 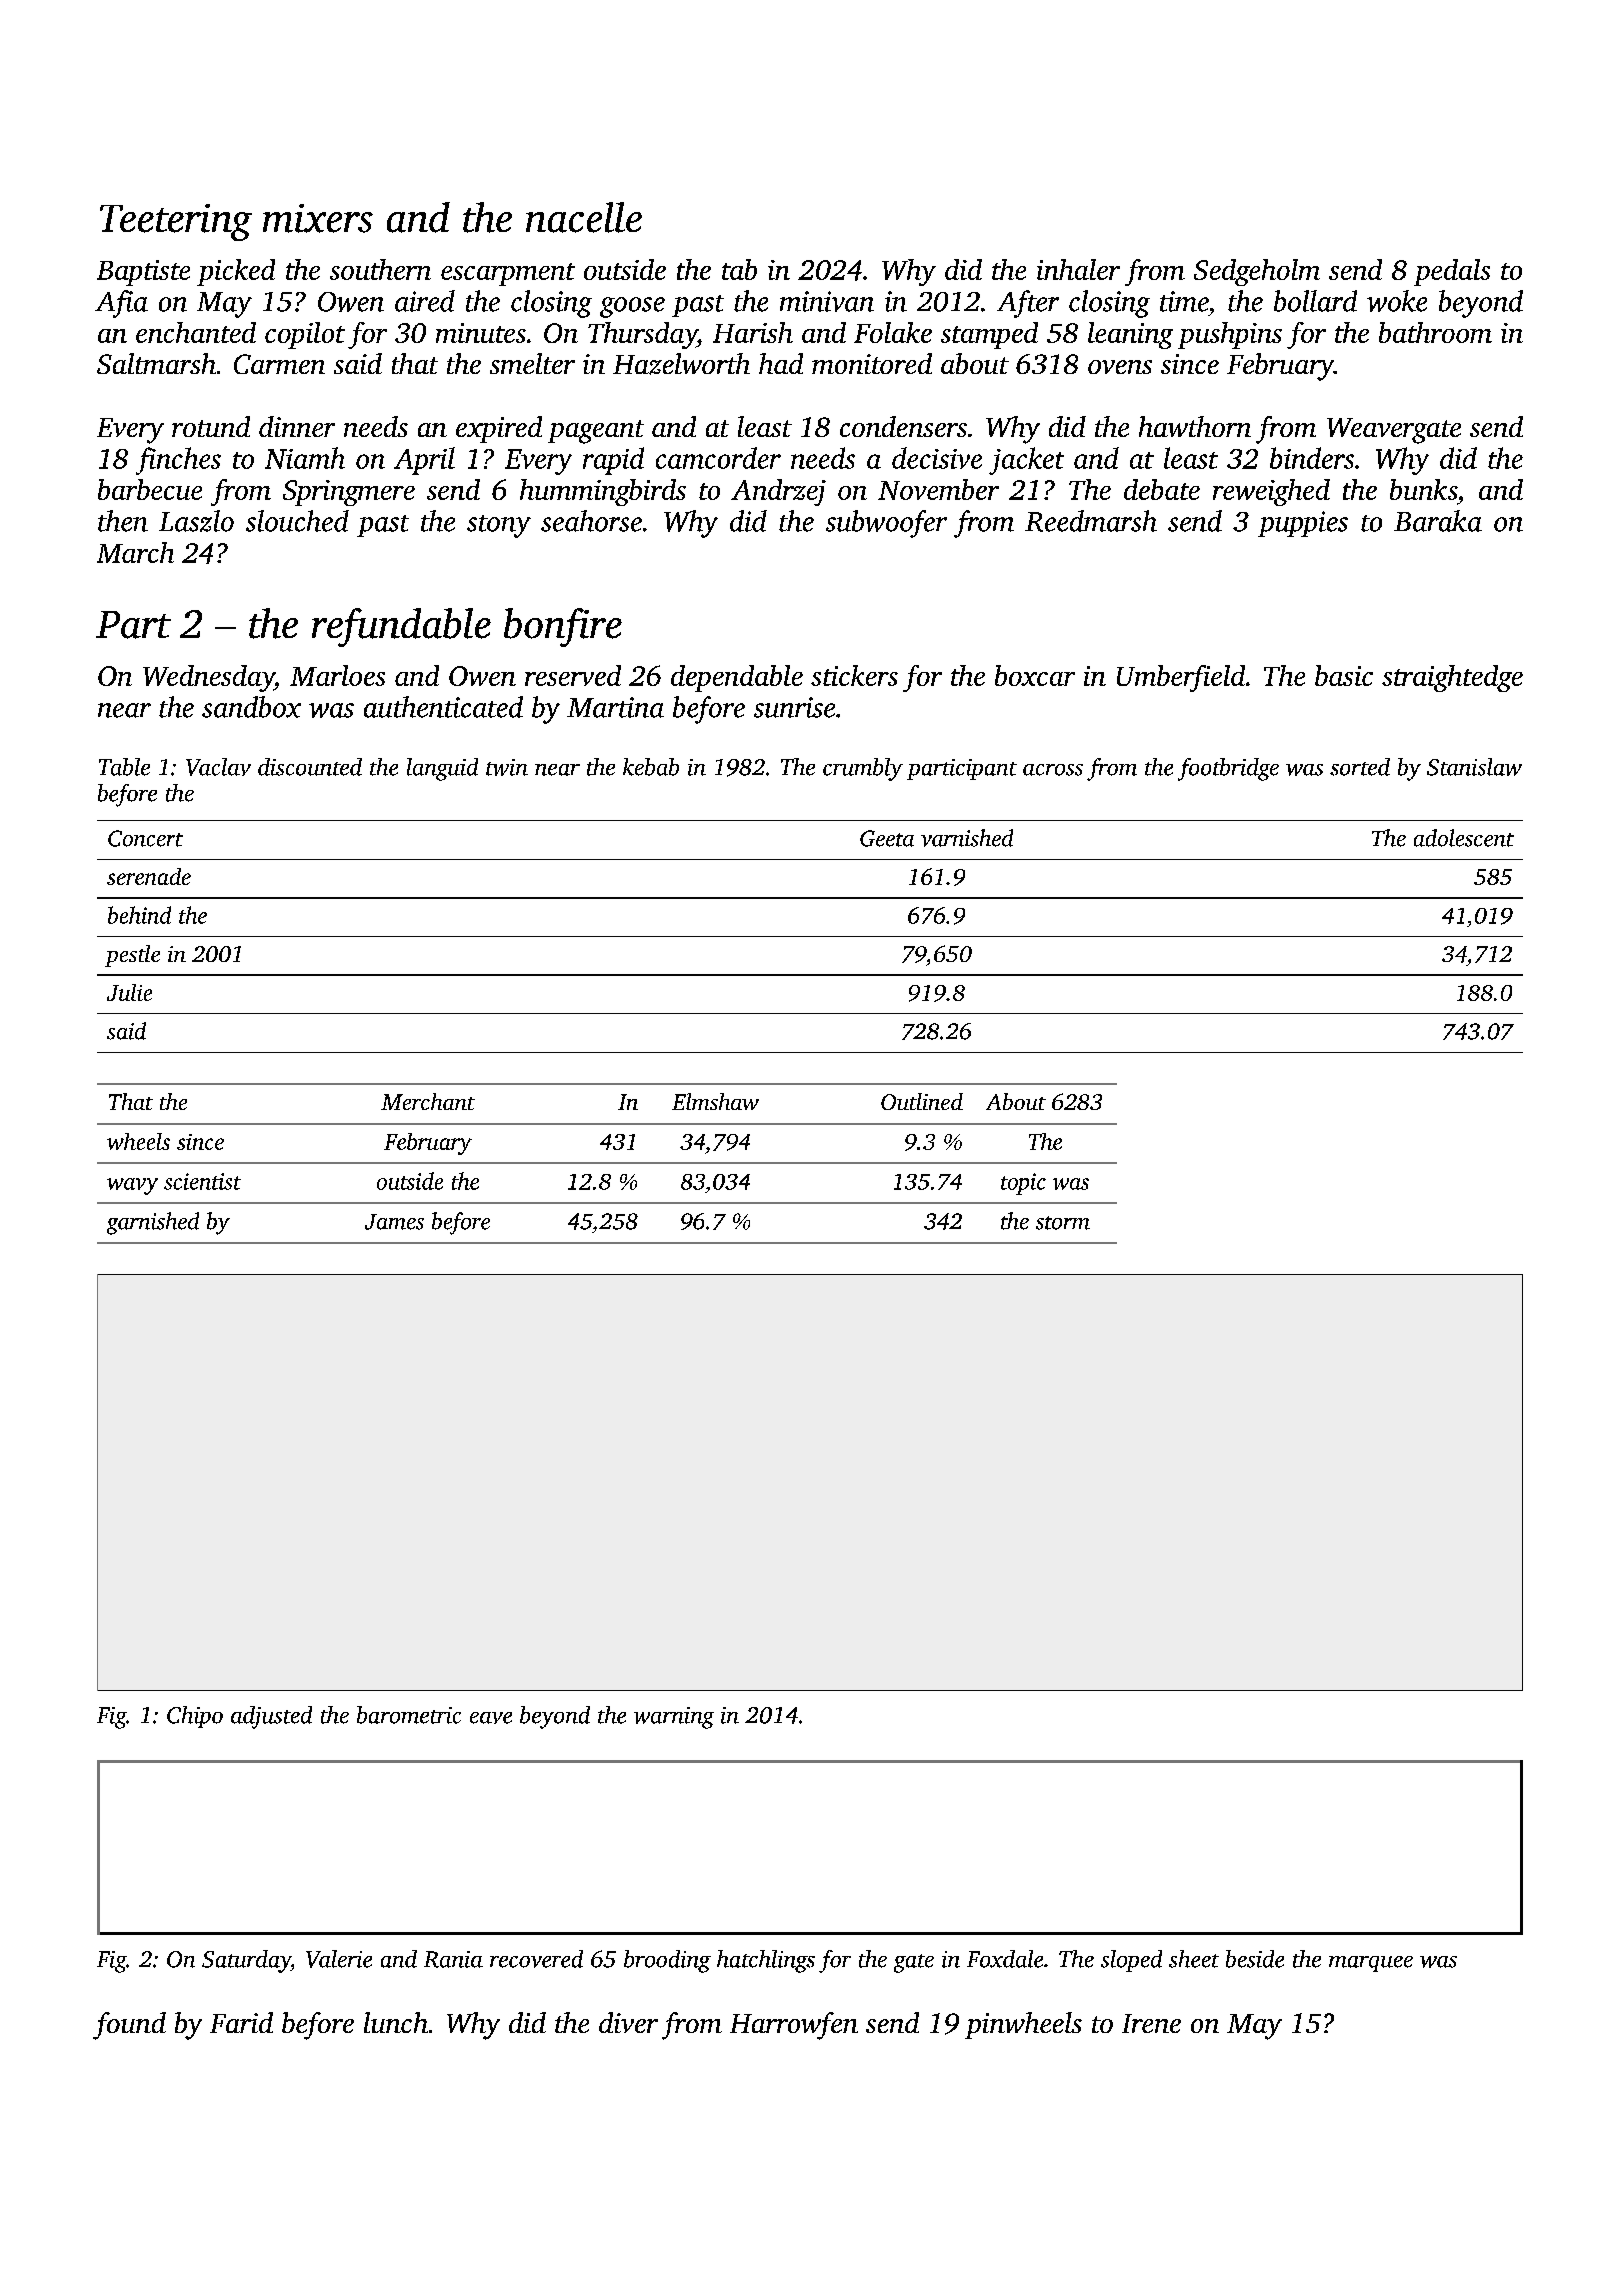 I want to click on hawthorn, so click(x=1195, y=426).
